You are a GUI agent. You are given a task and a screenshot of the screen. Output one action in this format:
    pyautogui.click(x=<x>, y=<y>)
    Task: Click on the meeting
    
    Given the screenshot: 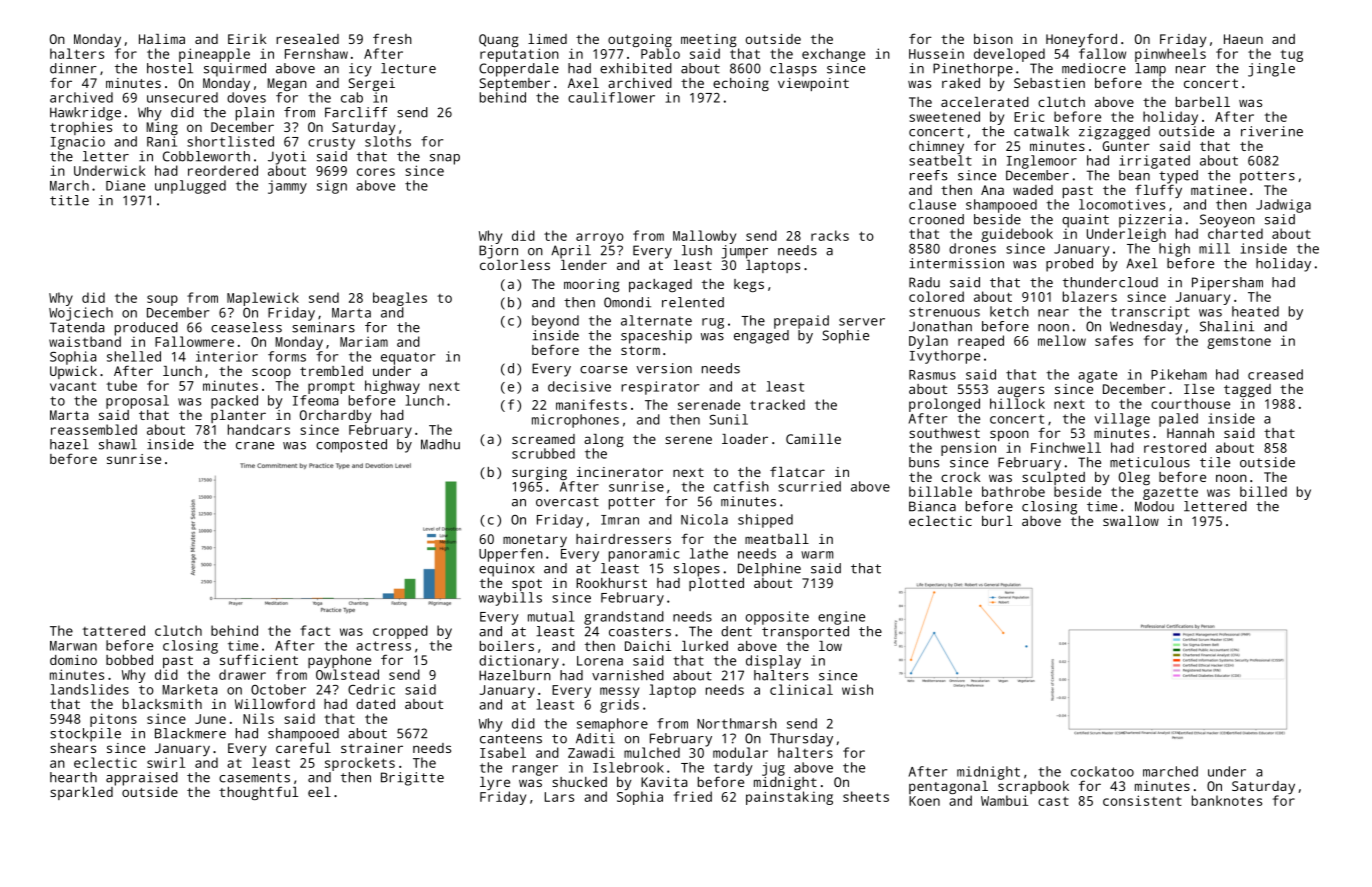 What is the action you would take?
    pyautogui.click(x=709, y=40)
